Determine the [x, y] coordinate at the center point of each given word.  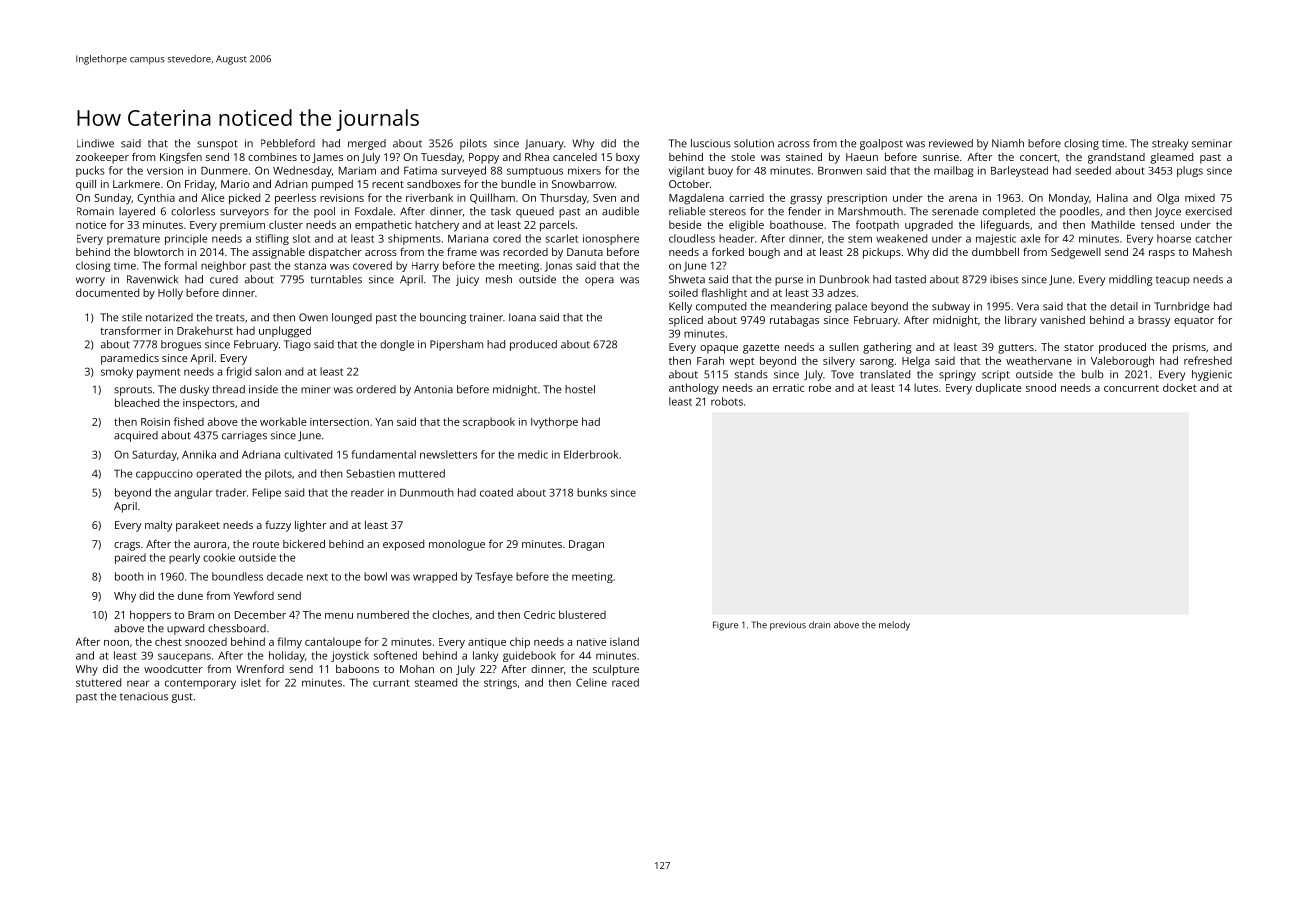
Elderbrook [591, 454]
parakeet [198, 526]
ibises [1004, 279]
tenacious [144, 696]
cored [507, 238]
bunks [592, 492]
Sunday [112, 199]
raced [625, 682]
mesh [499, 279]
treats [230, 318]
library [1021, 321]
